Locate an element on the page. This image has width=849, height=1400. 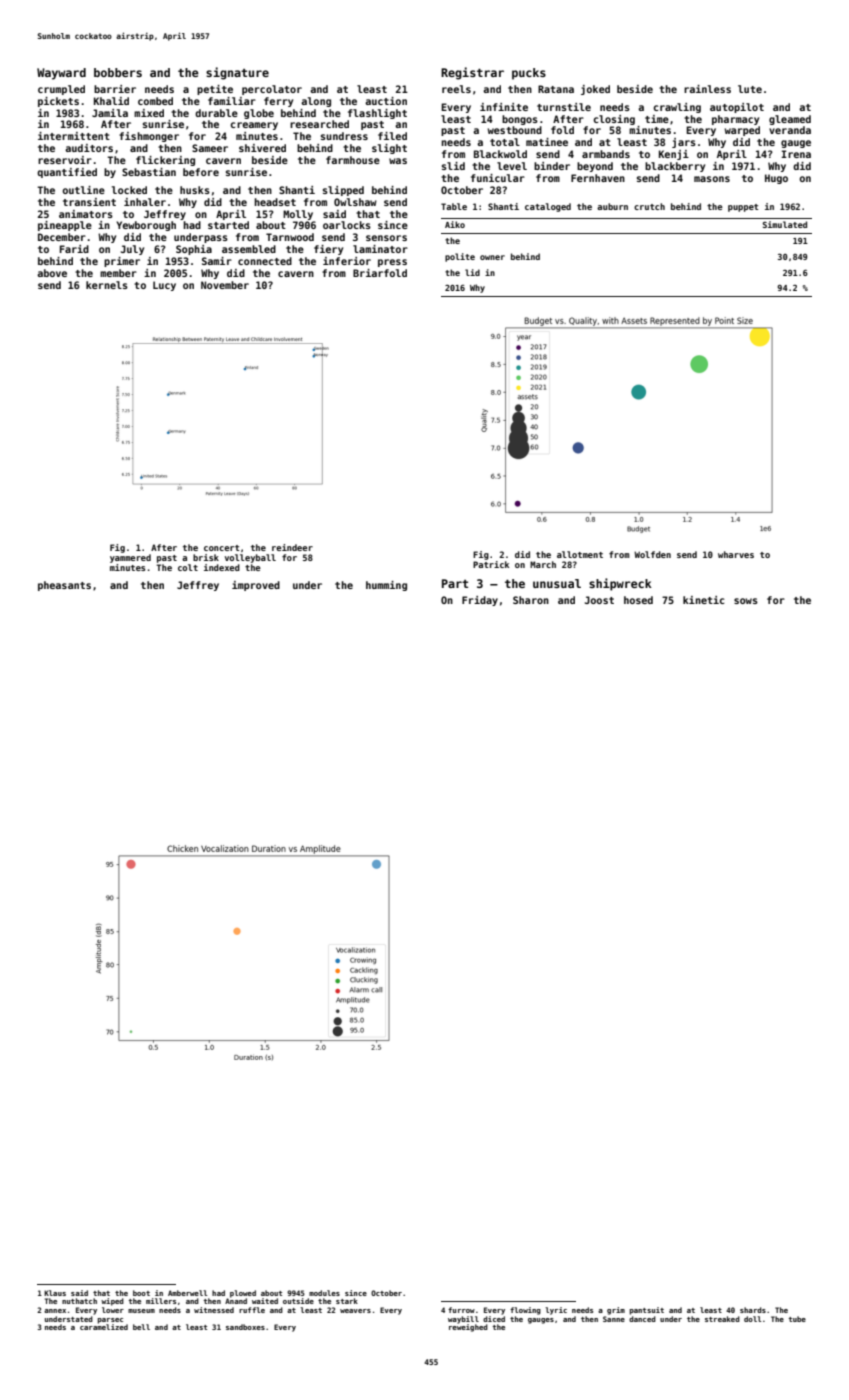
masons is located at coordinates (712, 179).
